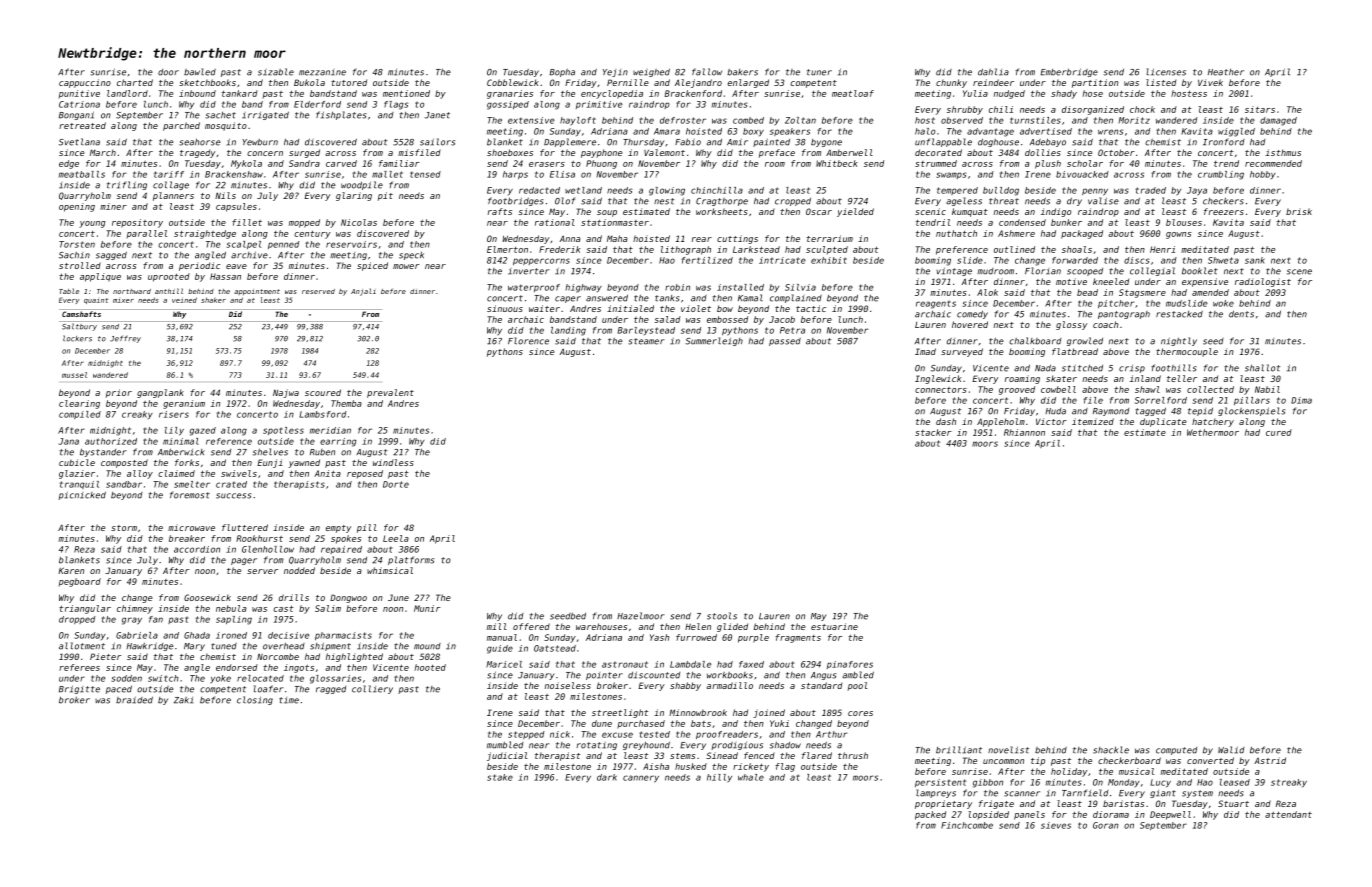 This document has height=887, width=1372. Describe the element at coordinates (510, 94) in the document. I see `granaries` at that location.
